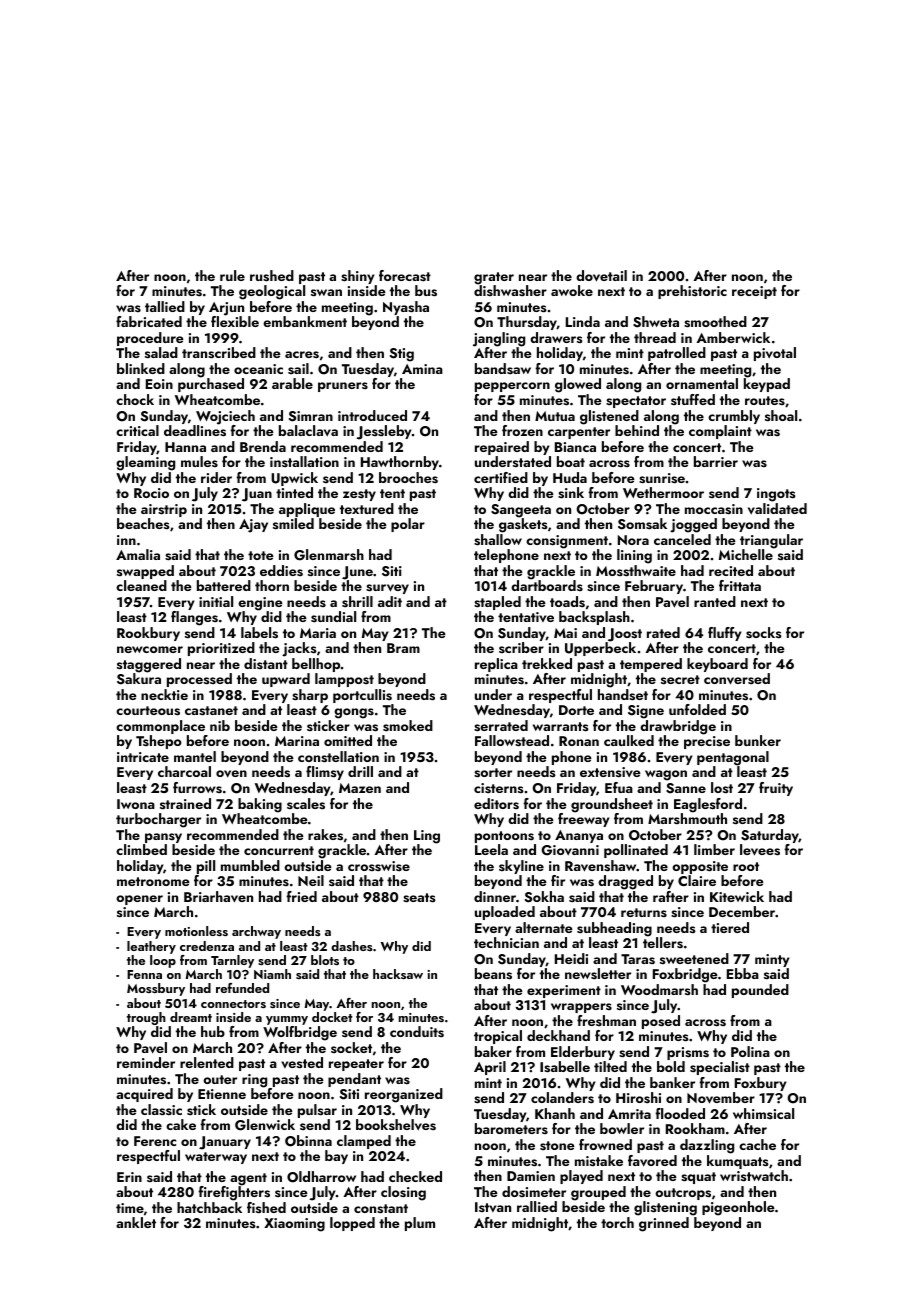 This screenshot has height=1308, width=924. Describe the element at coordinates (629, 740) in the screenshot. I see `caulked` at that location.
